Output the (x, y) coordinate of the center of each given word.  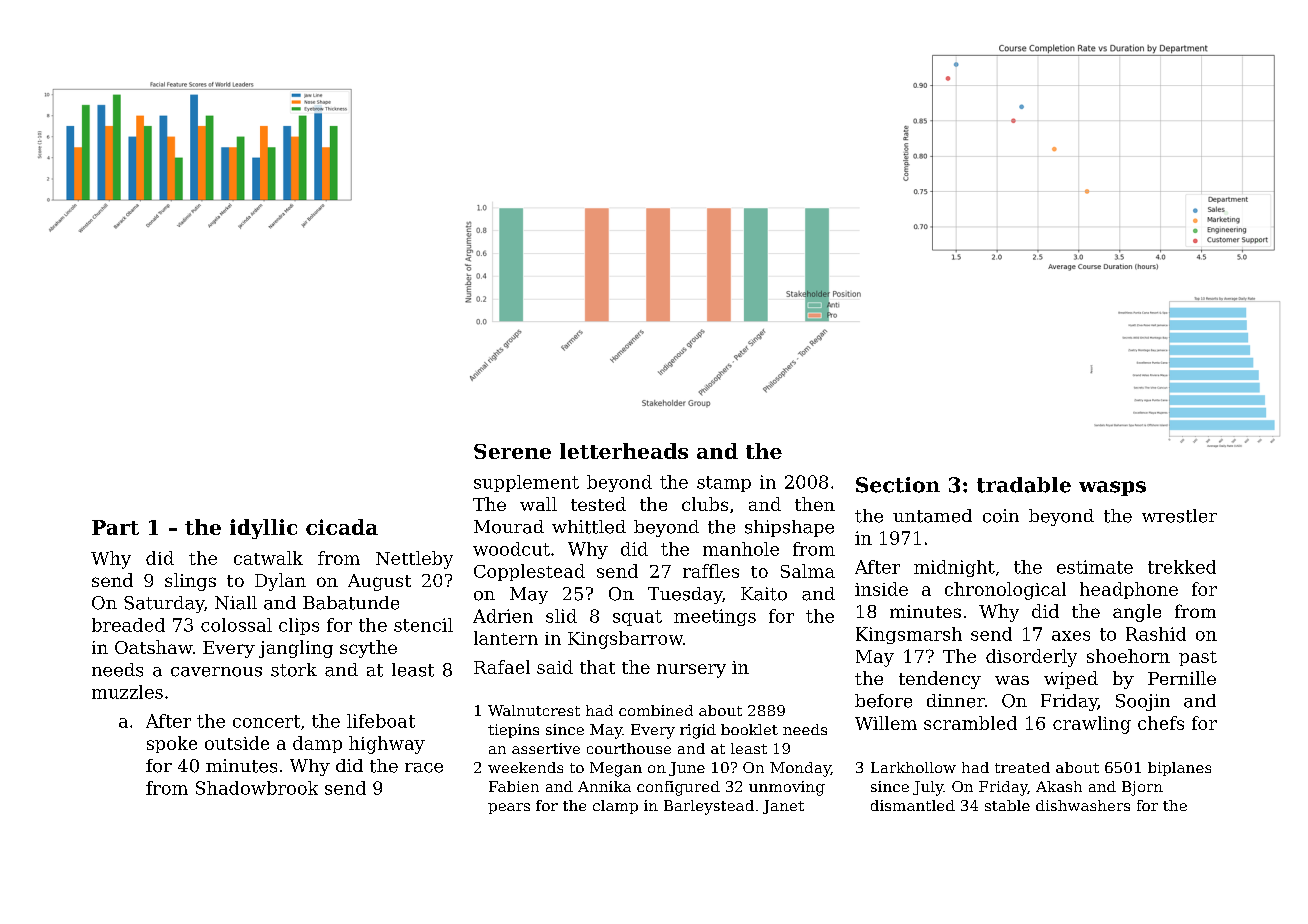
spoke (172, 744)
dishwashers (1083, 805)
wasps (1112, 488)
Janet (783, 807)
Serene (512, 451)
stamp (724, 484)
